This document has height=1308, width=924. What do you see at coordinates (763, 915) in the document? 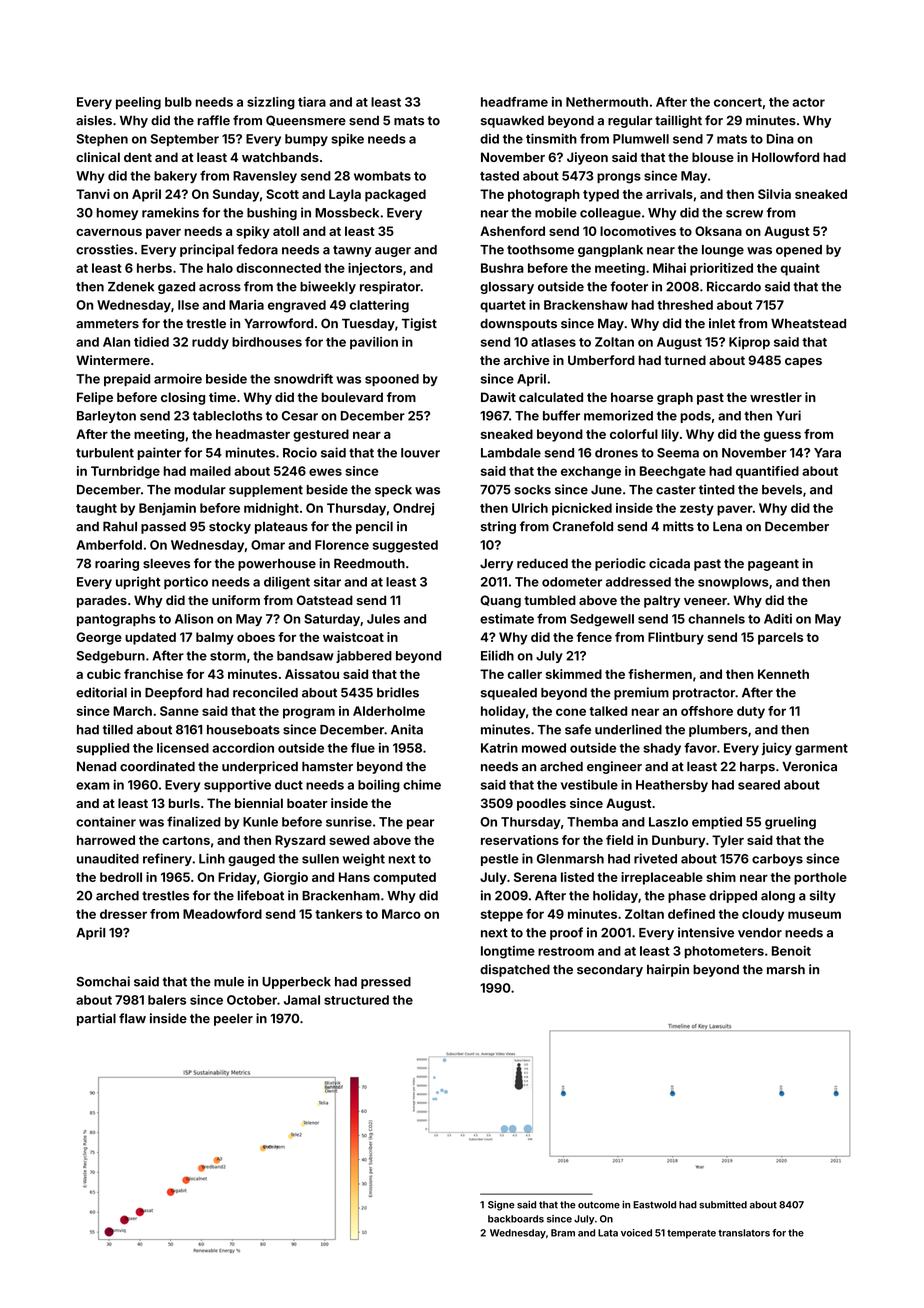
I see `cloudy` at bounding box center [763, 915].
